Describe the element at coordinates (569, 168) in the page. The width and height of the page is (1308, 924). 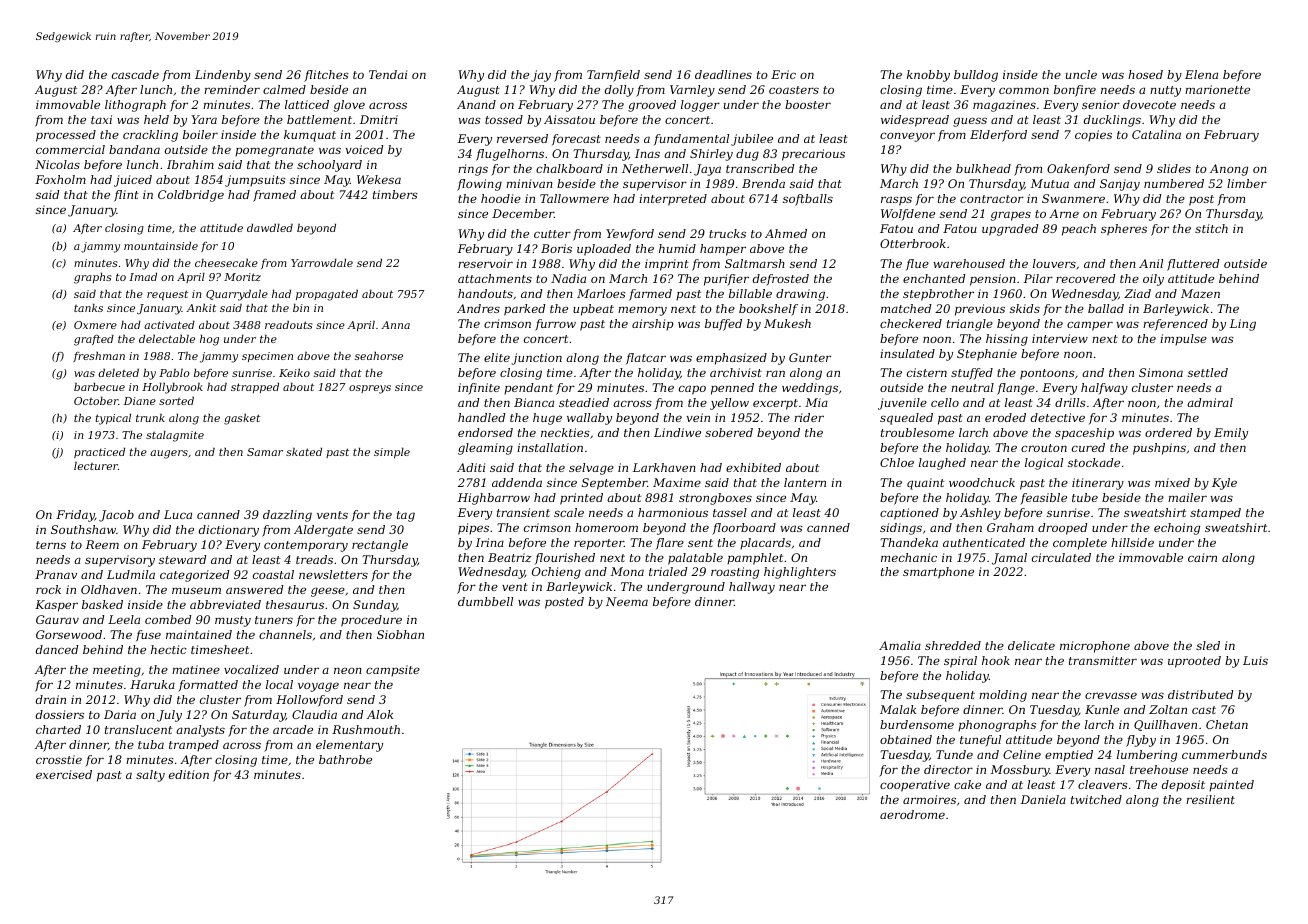
I see `chalkboard` at that location.
